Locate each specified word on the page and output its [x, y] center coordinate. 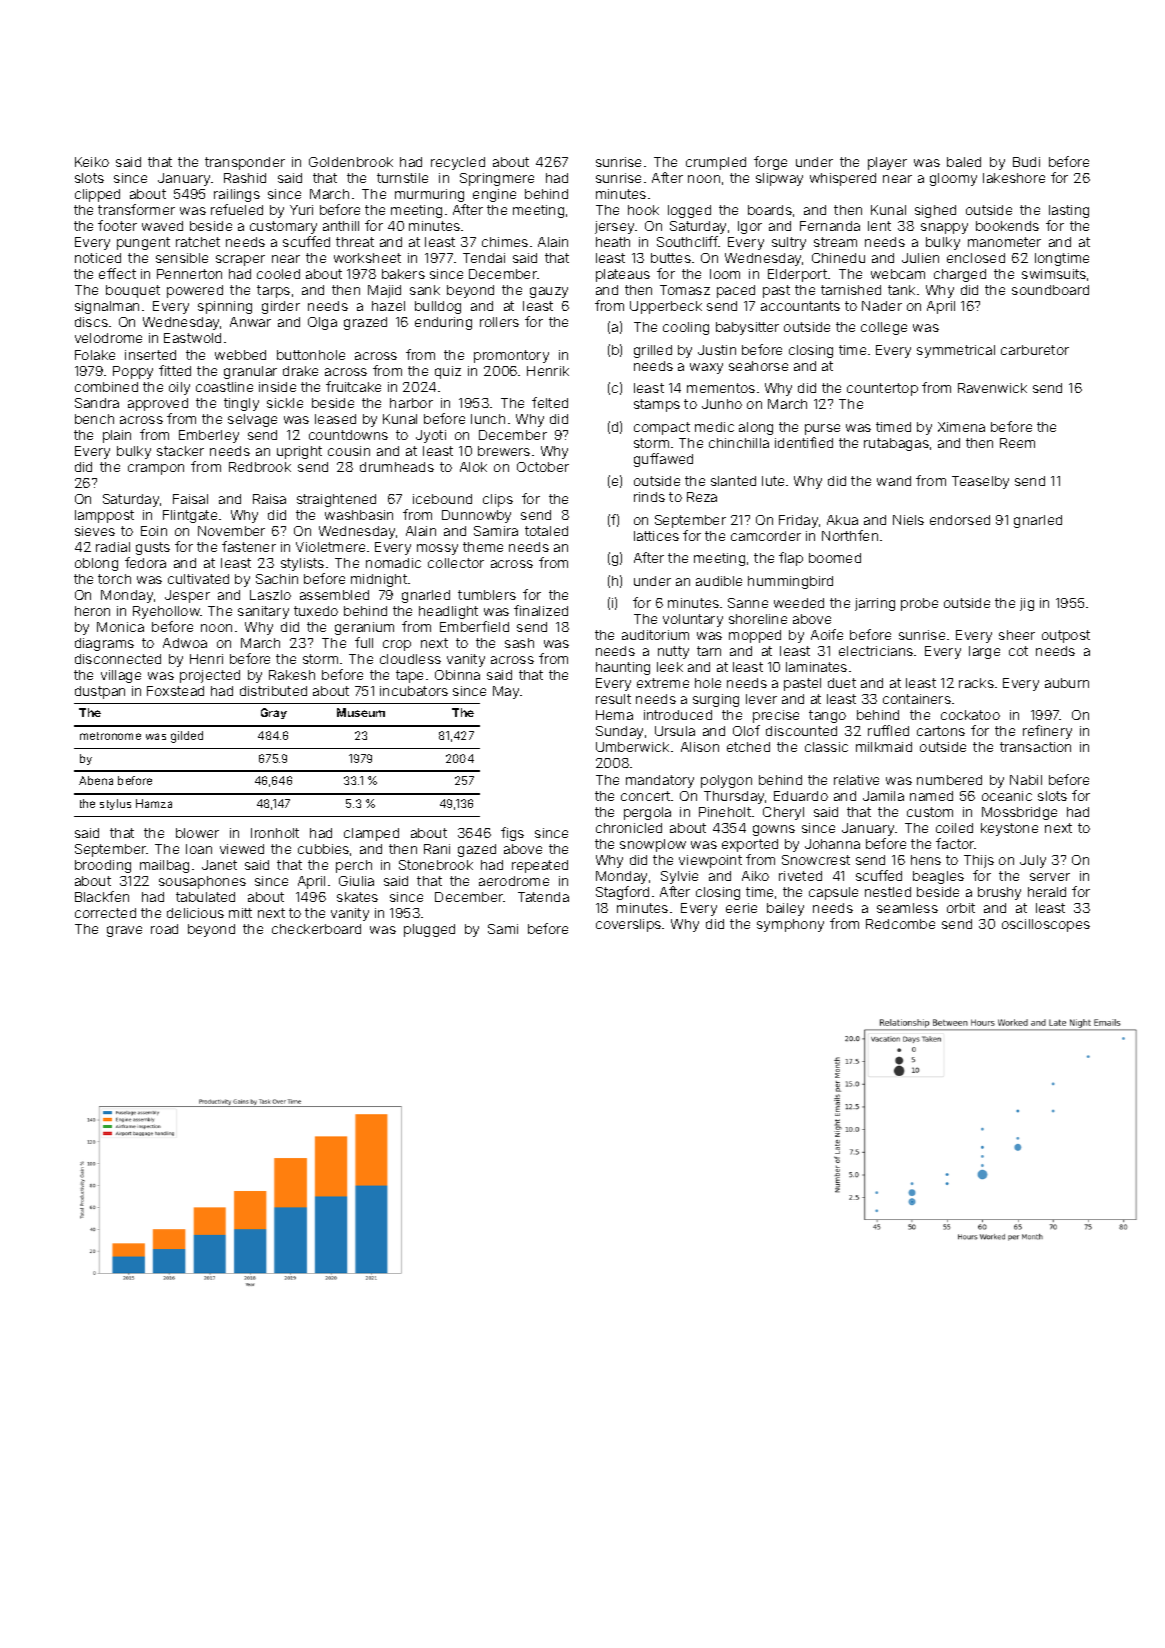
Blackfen [102, 896]
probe [919, 604]
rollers [499, 322]
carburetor [1035, 350]
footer [117, 225]
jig [1027, 604]
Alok [473, 467]
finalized [541, 610]
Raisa [269, 499]
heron [92, 611]
